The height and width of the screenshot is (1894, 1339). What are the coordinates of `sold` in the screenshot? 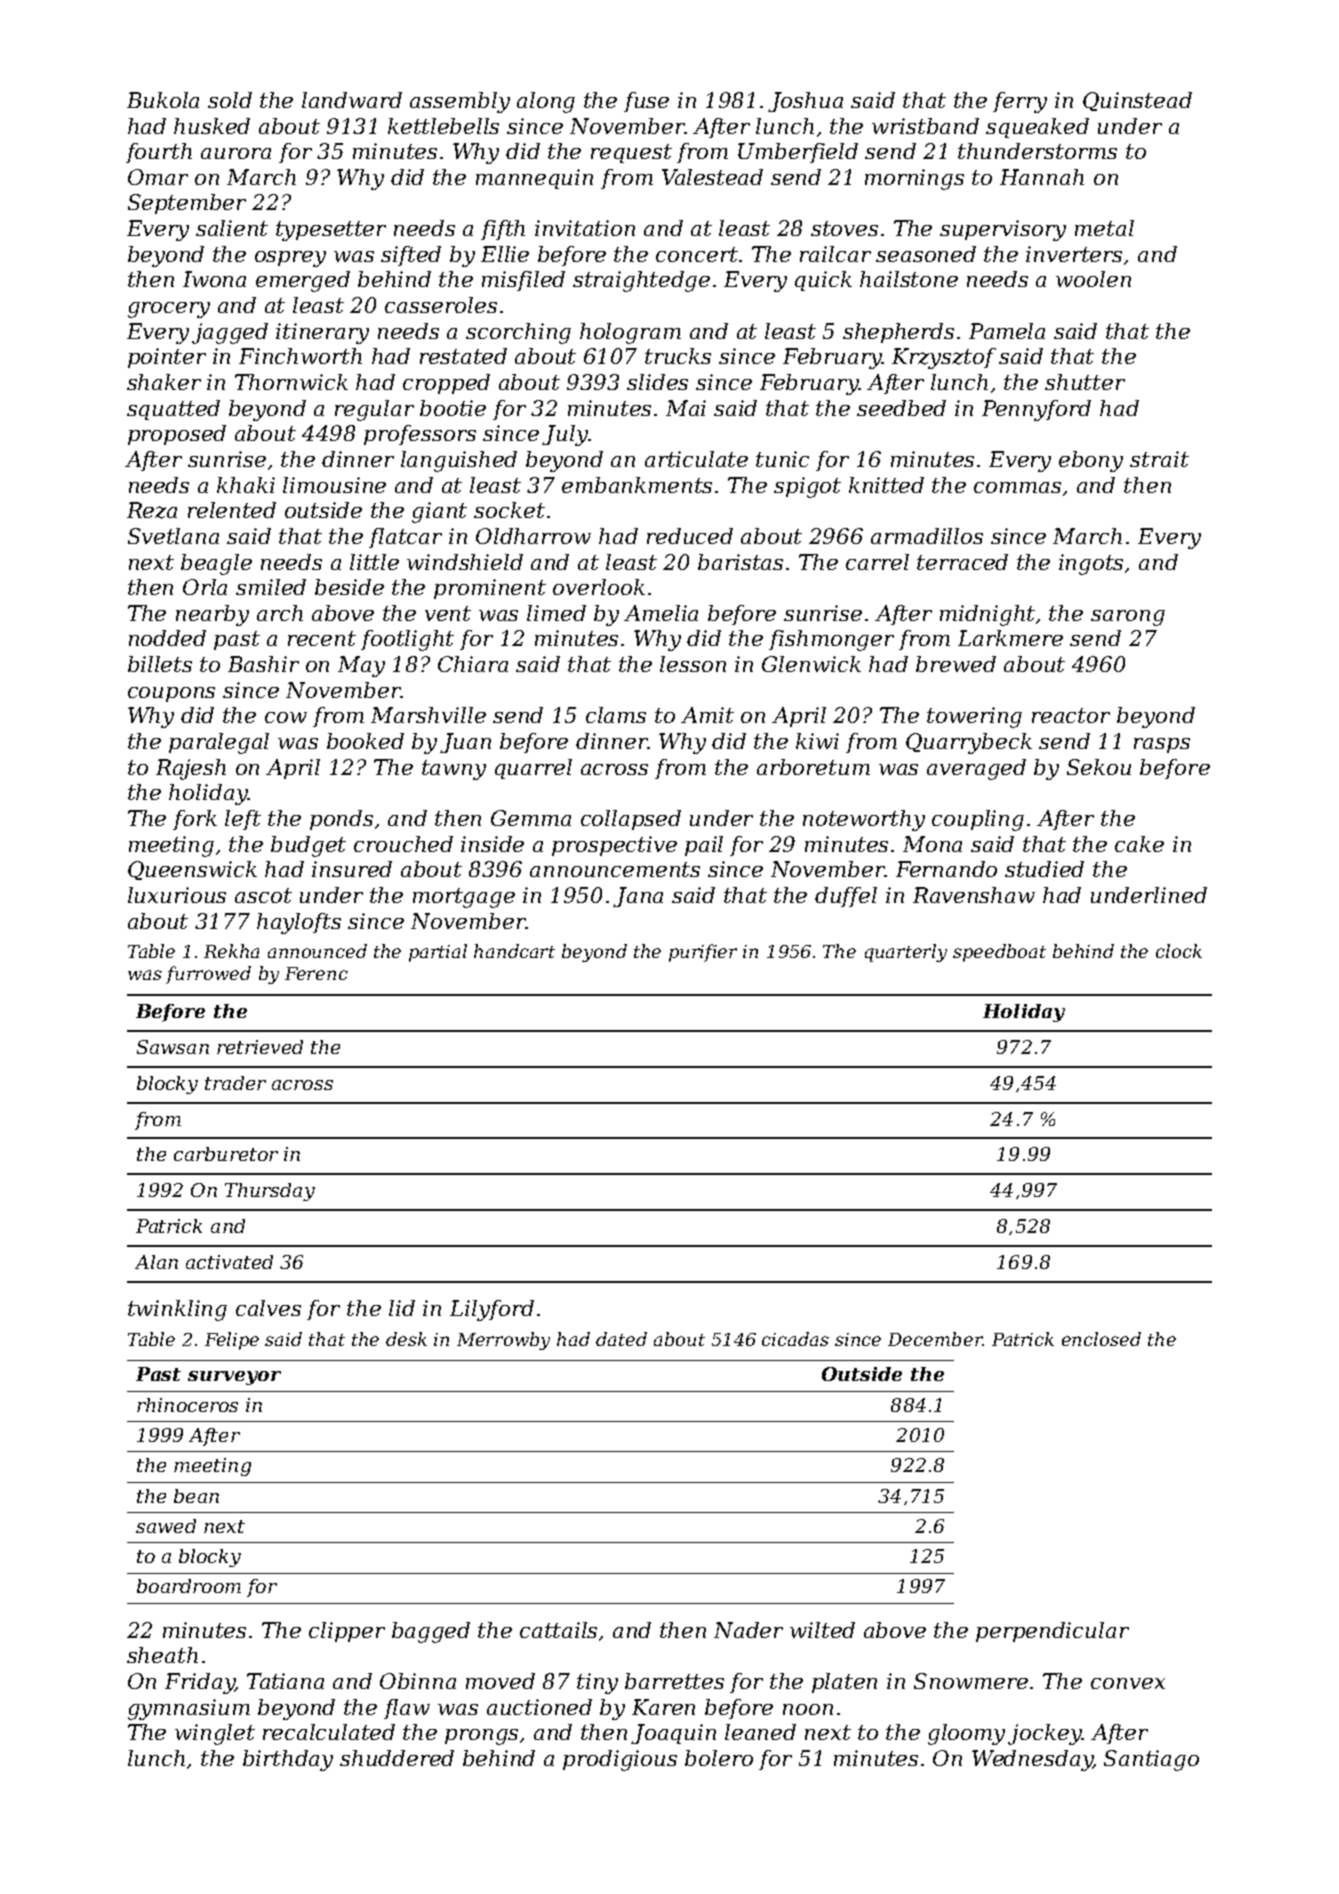 It's located at (230, 100).
